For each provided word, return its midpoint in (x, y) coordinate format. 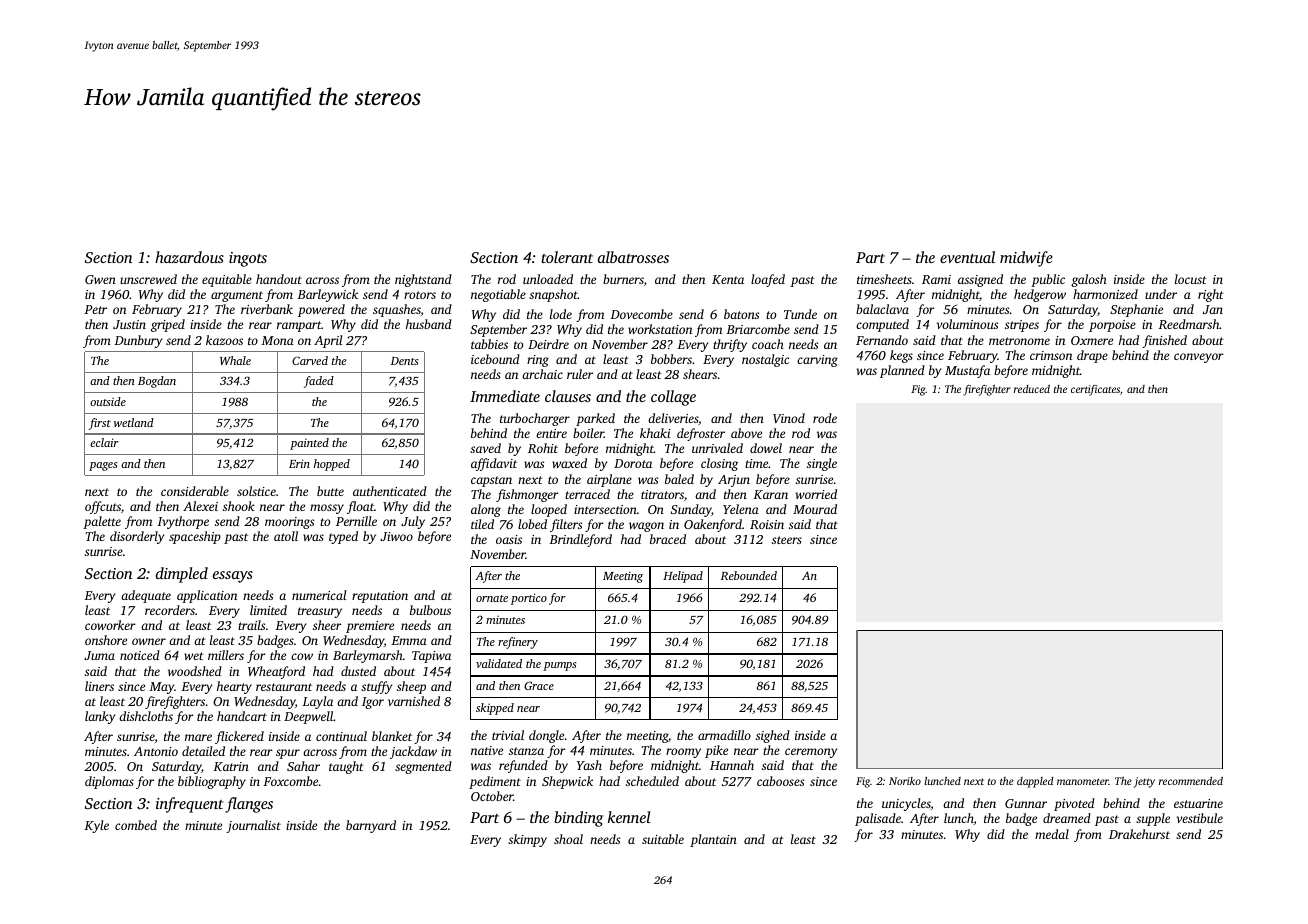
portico (529, 599)
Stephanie (1136, 310)
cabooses (780, 781)
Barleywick (327, 295)
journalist (253, 826)
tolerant (567, 257)
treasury (320, 612)
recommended (1191, 781)
